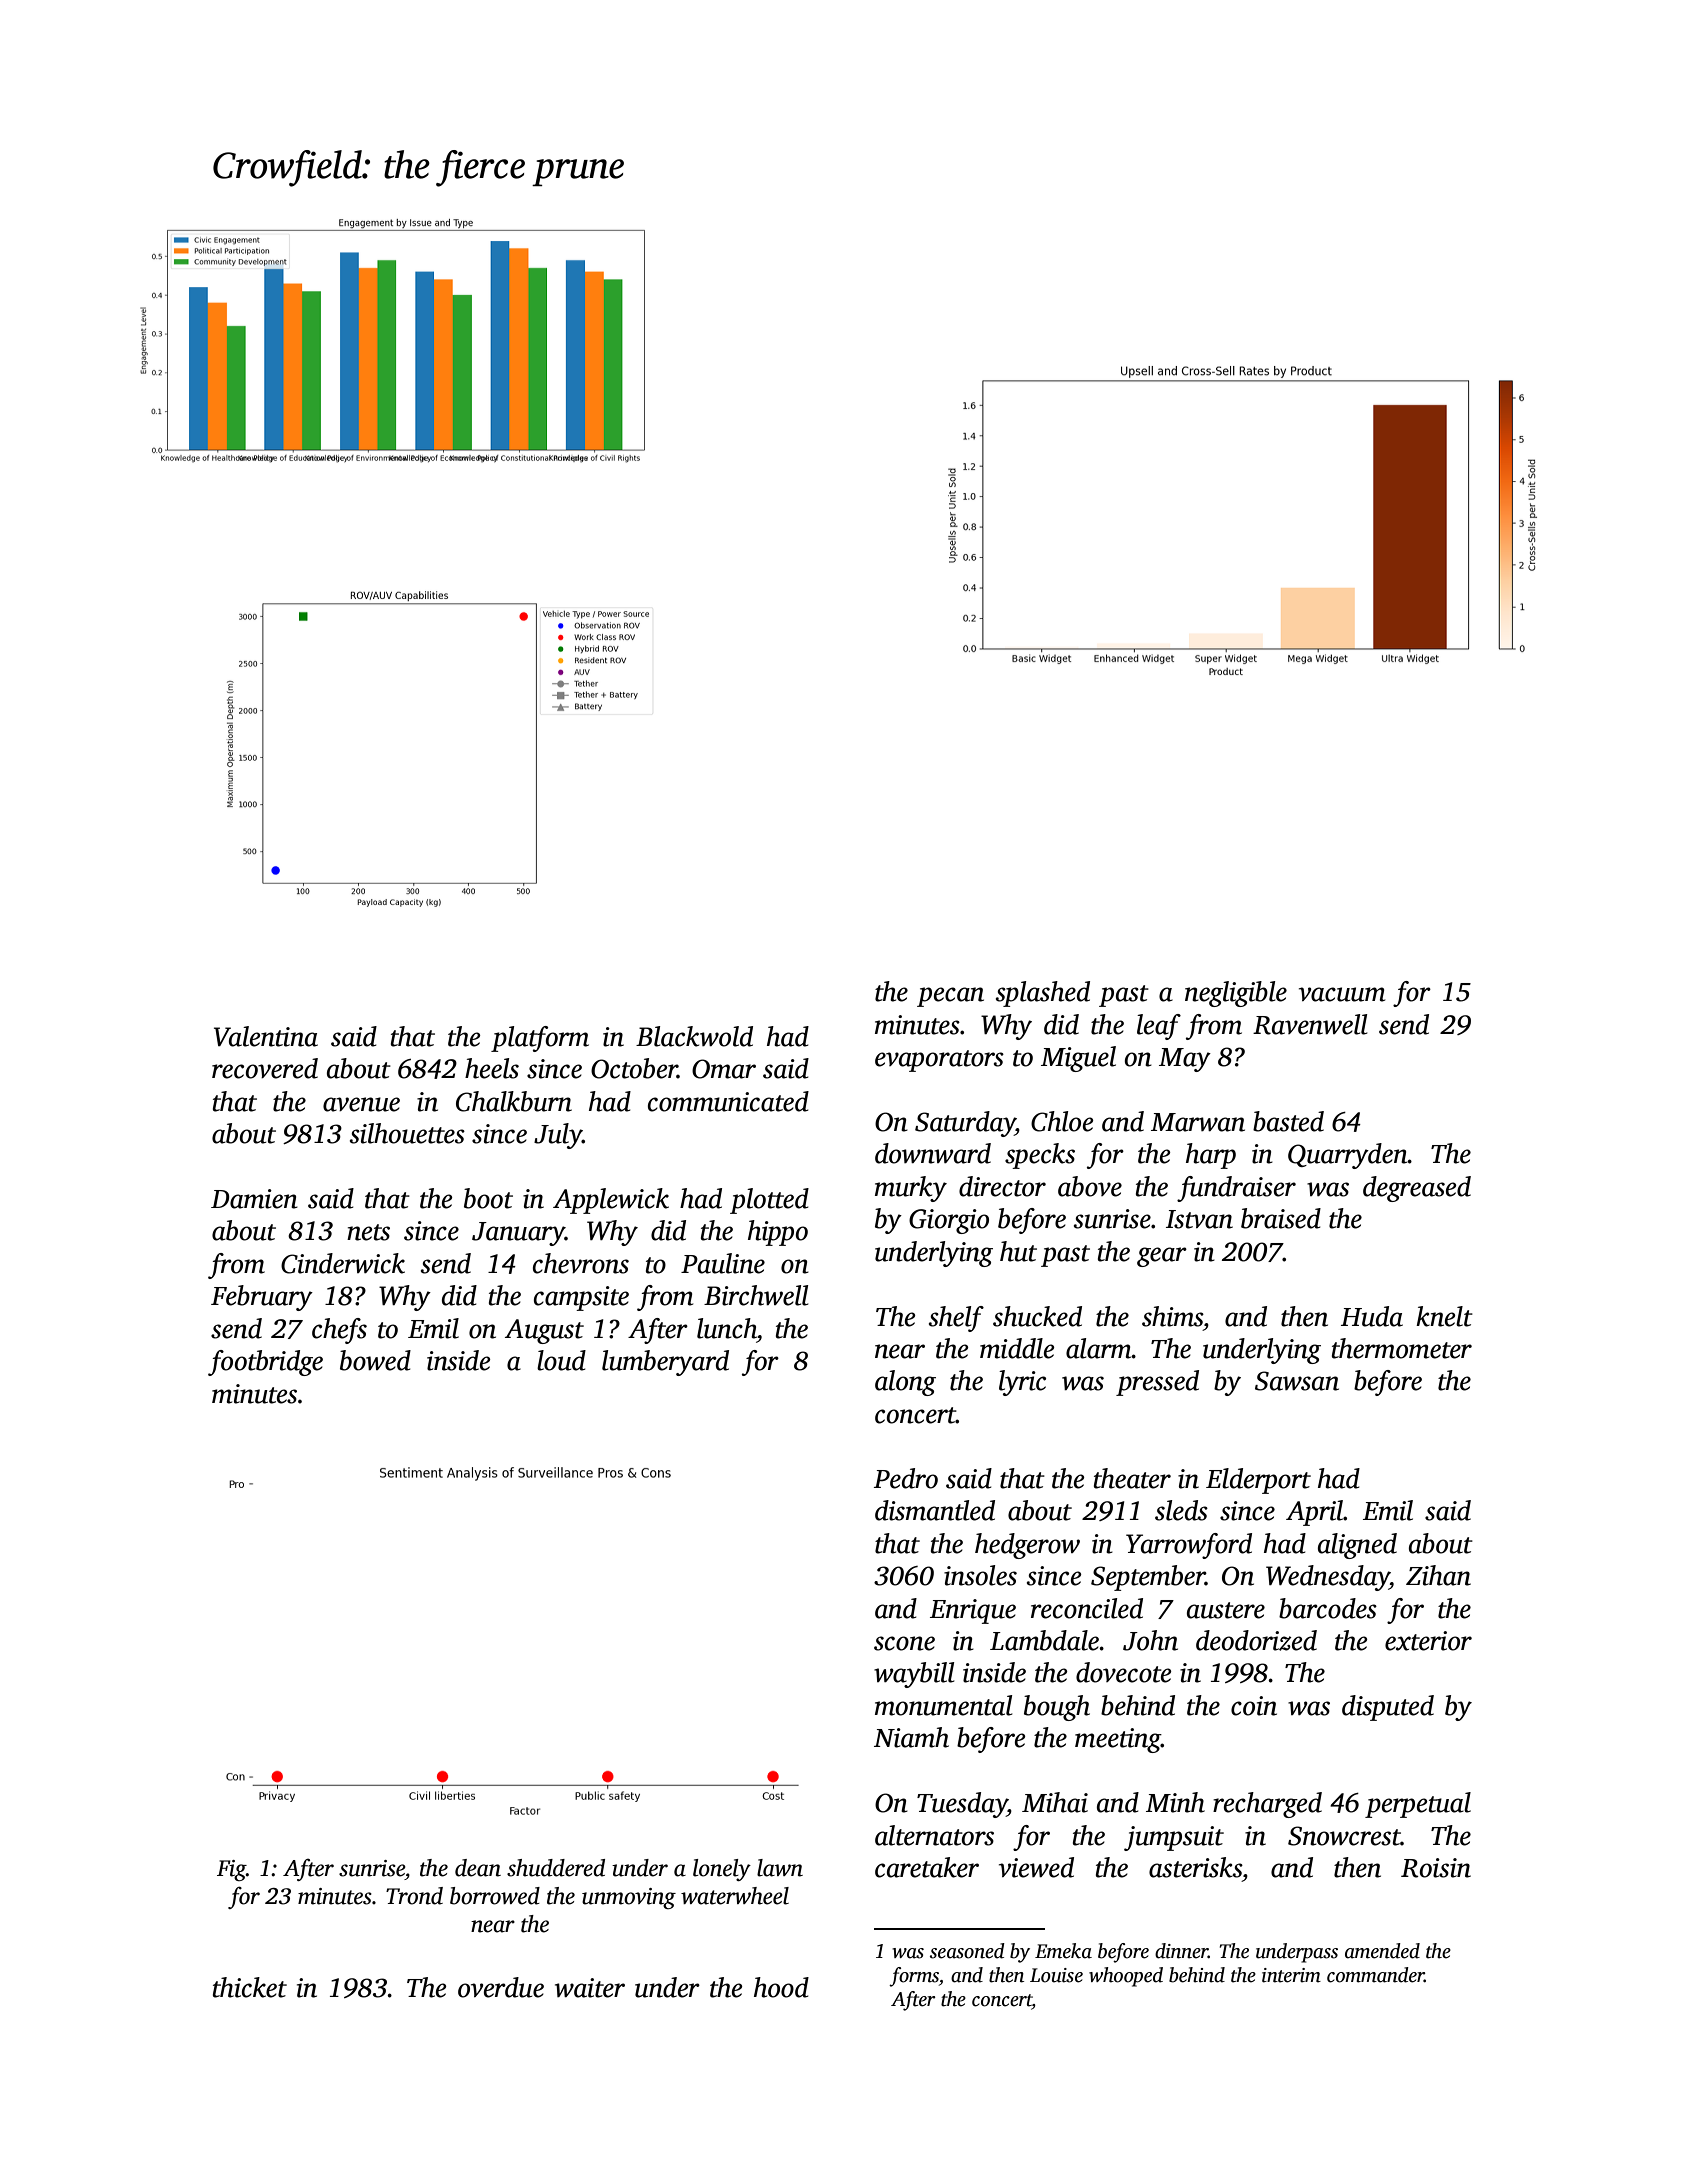 The image size is (1683, 2178). What do you see at coordinates (375, 1360) in the page?
I see `bowed` at bounding box center [375, 1360].
